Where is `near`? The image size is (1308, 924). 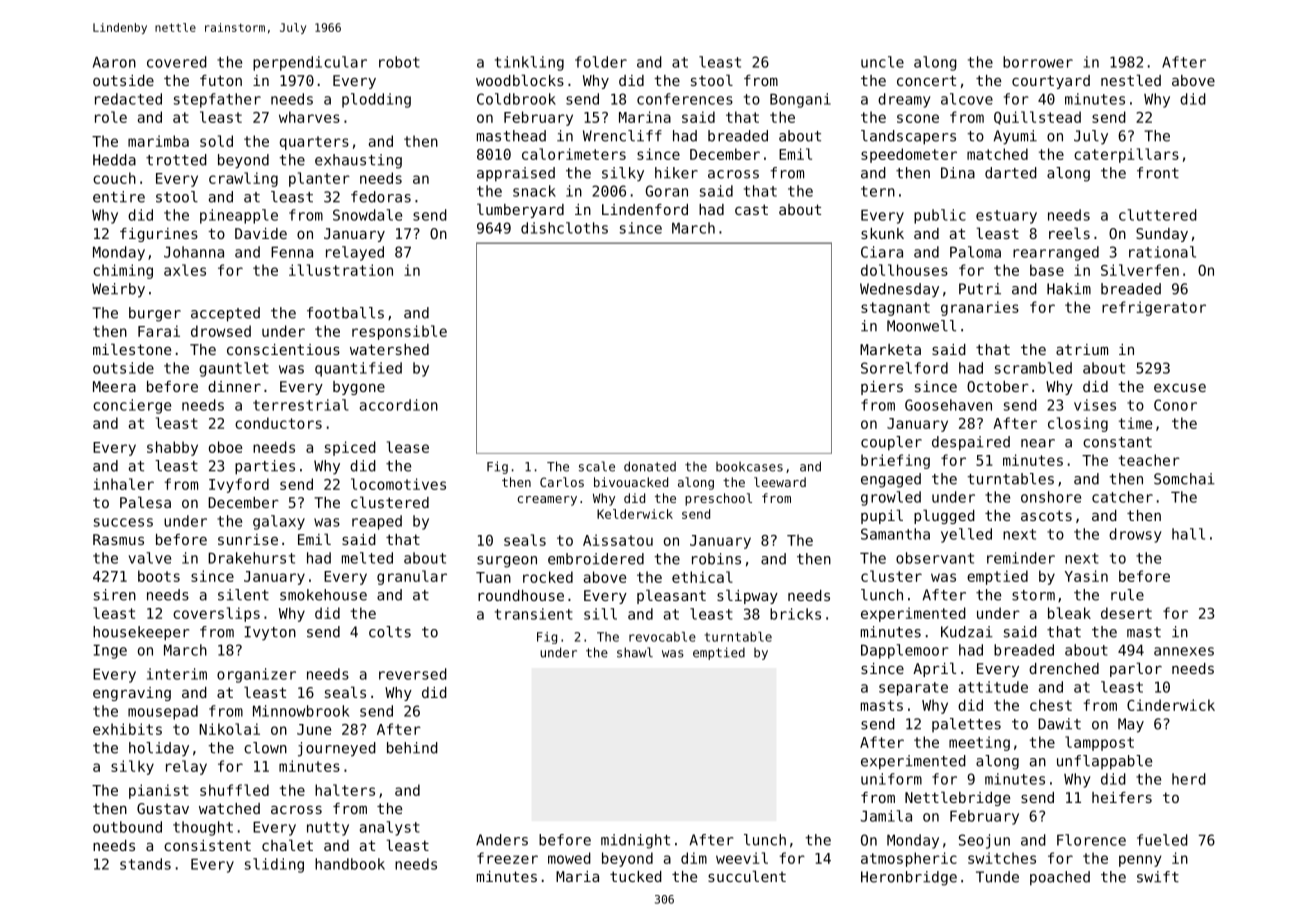 near is located at coordinates (1038, 443).
